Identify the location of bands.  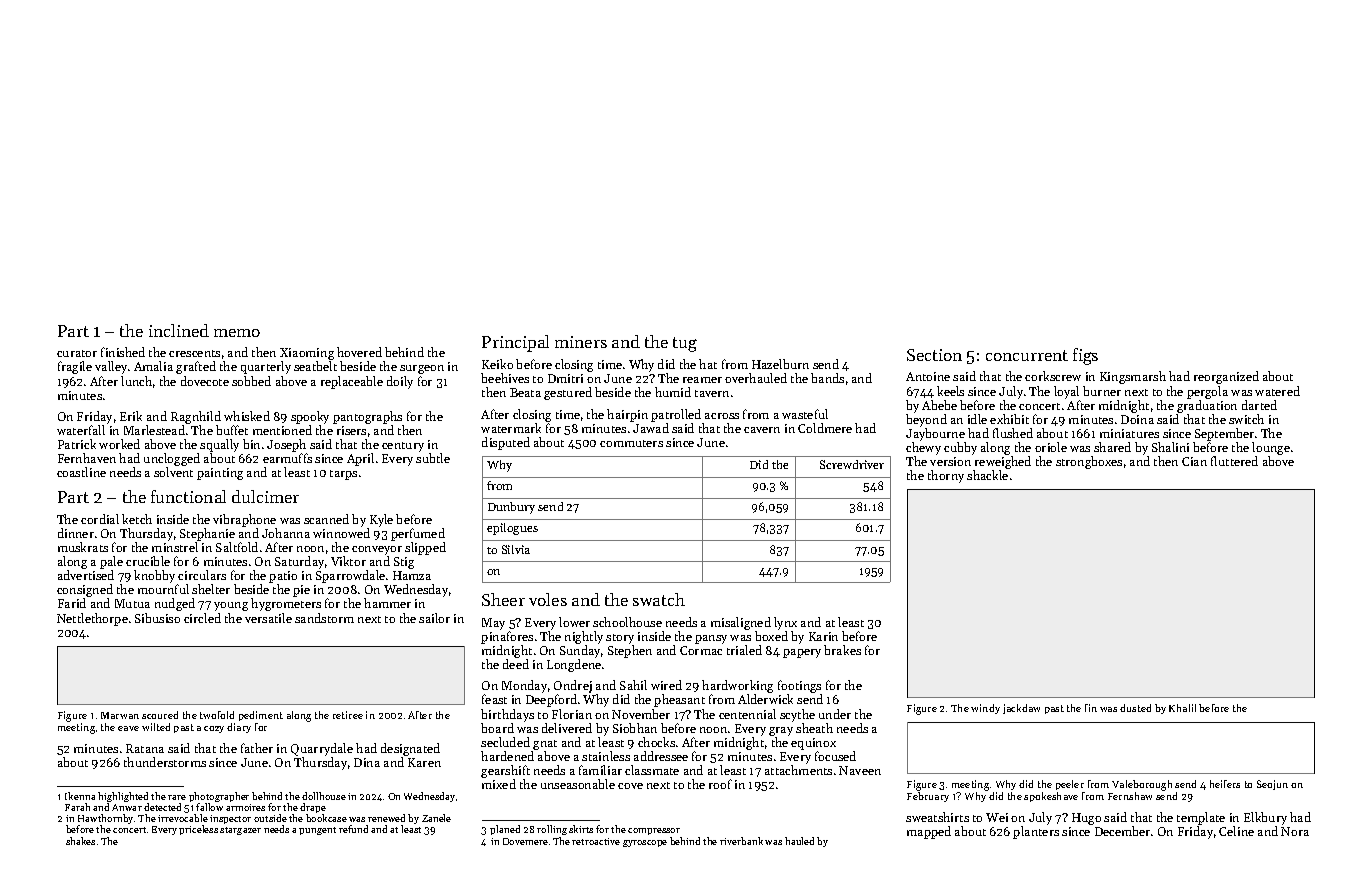
(827, 378).
